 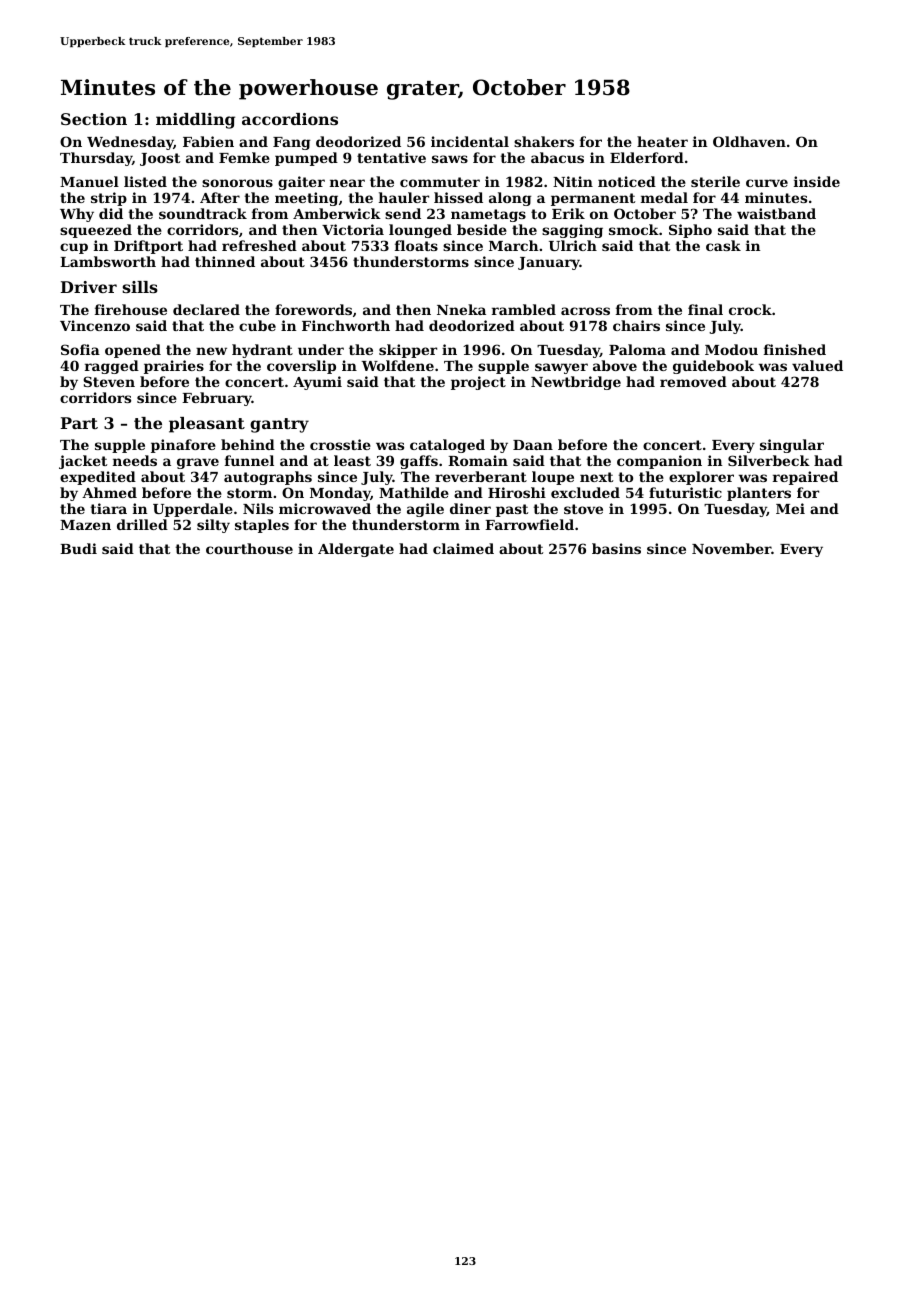 I want to click on Oldhaven, so click(x=749, y=141).
